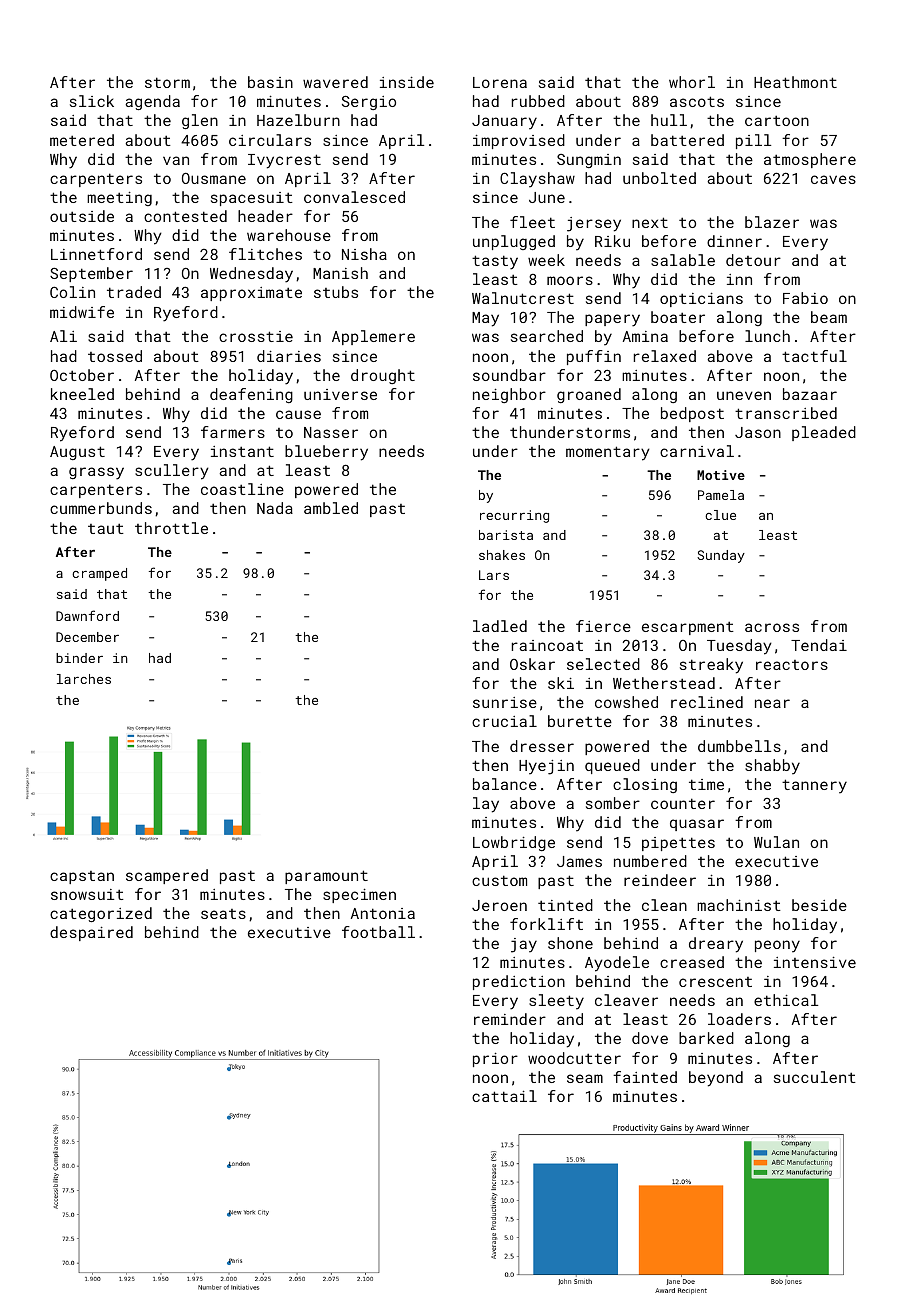 This document has width=908, height=1316. What do you see at coordinates (96, 473) in the document?
I see `grassy` at bounding box center [96, 473].
